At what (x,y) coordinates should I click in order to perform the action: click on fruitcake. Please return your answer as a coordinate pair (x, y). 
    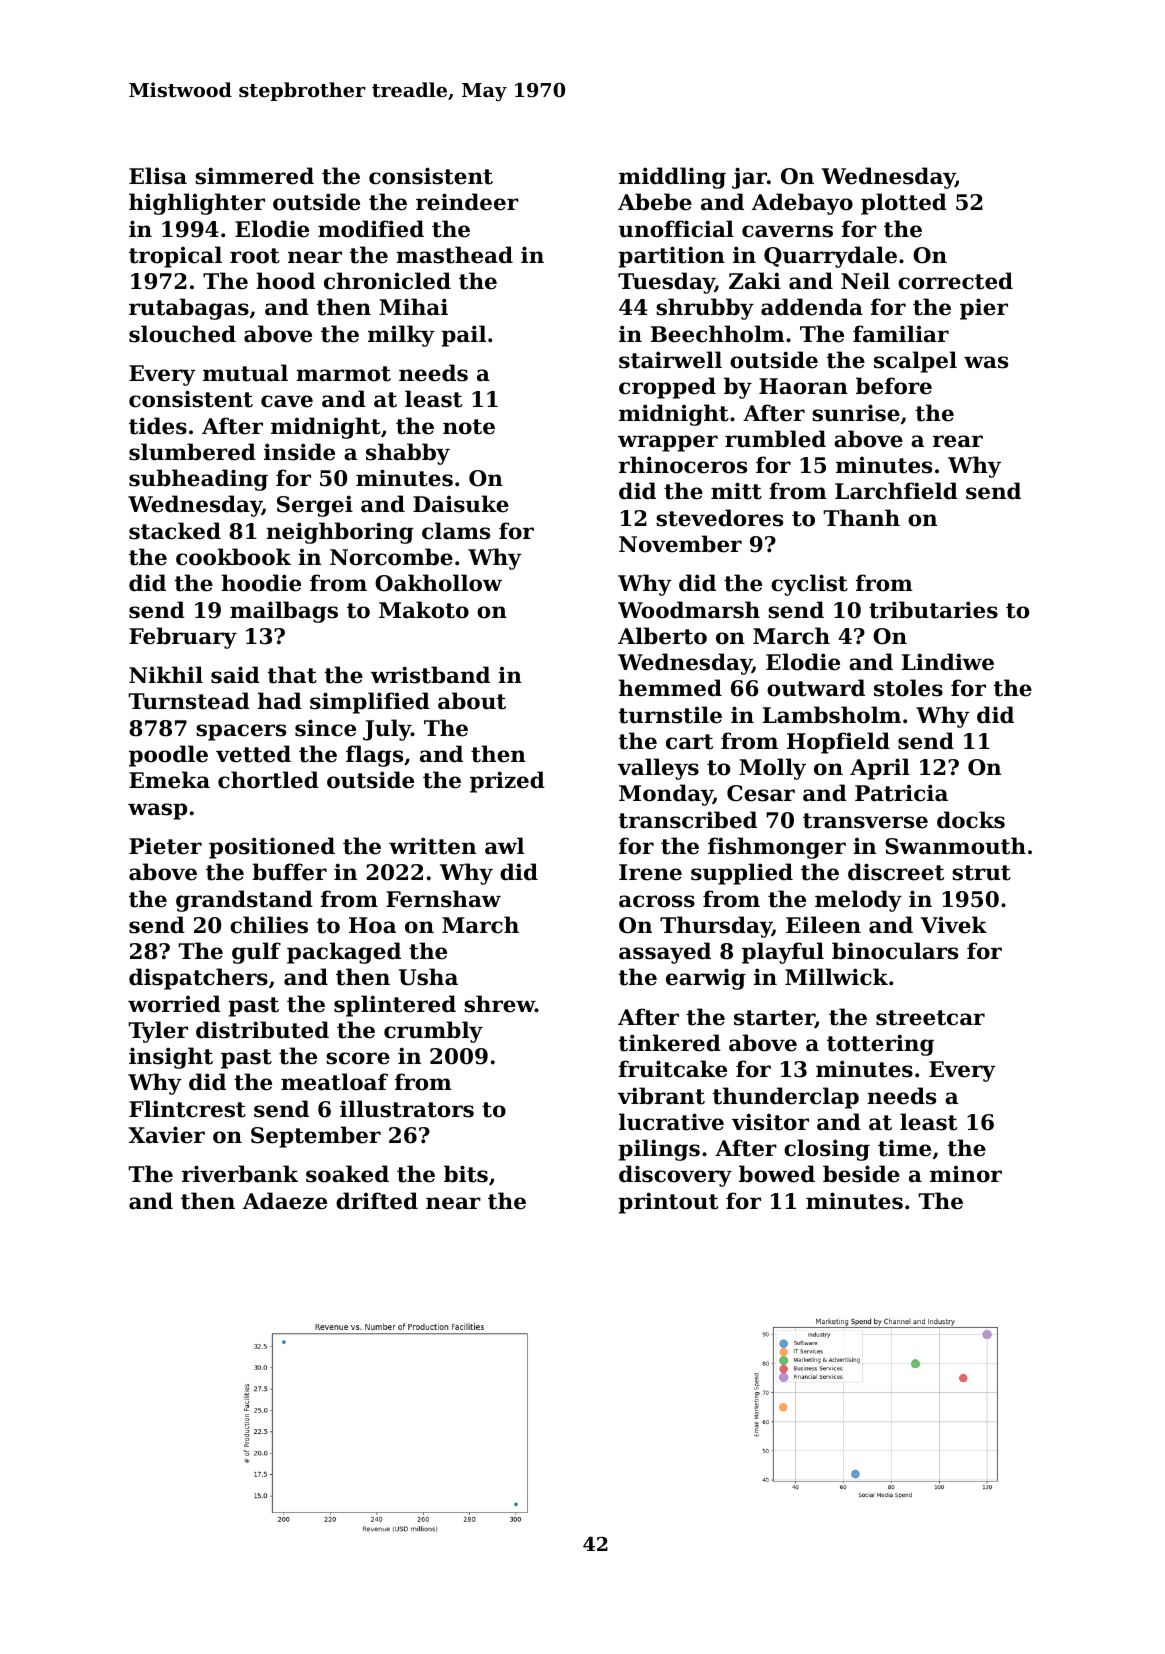
    Looking at the image, I should click on (673, 1069).
